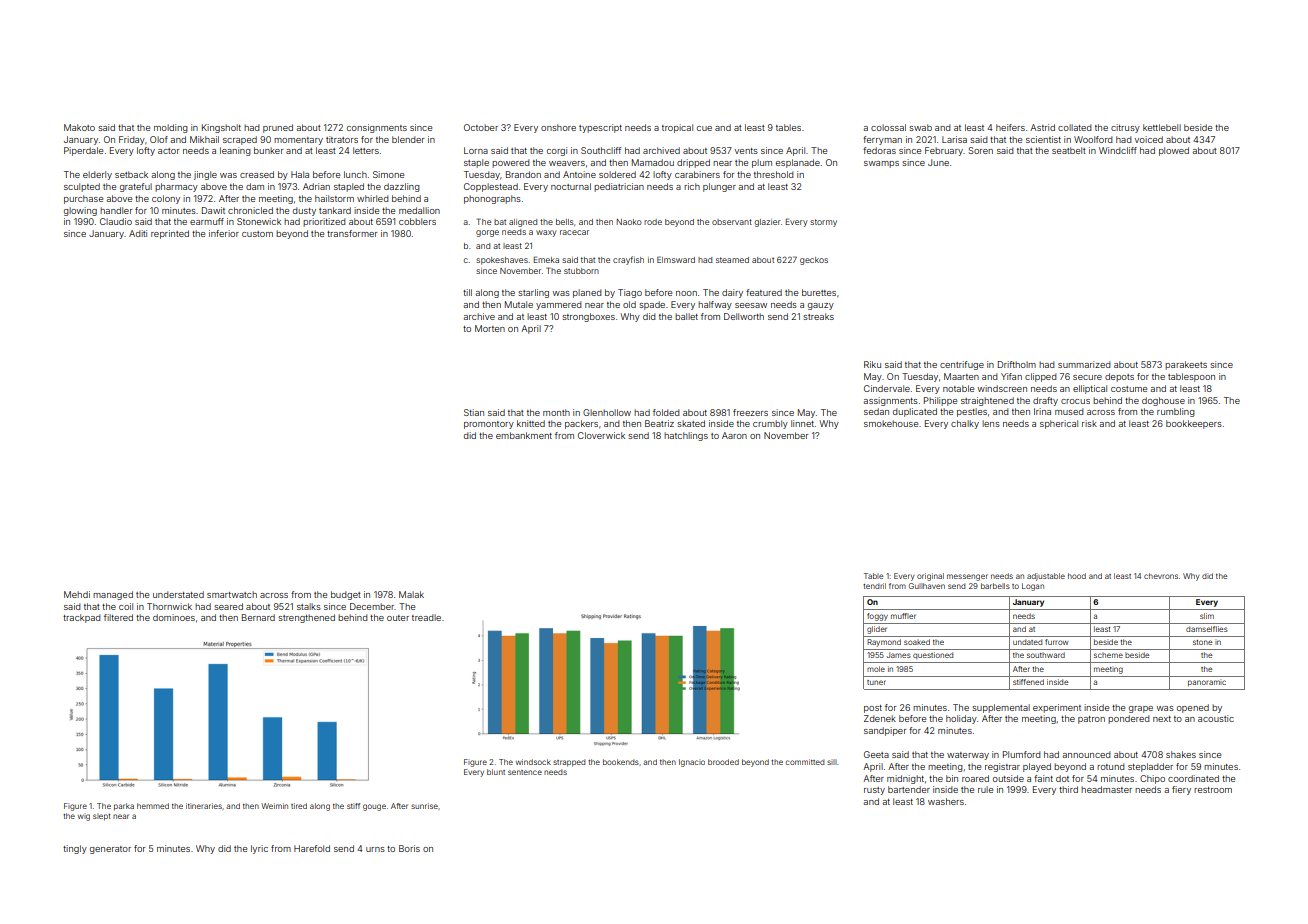 The height and width of the page is (924, 1308). I want to click on custom, so click(257, 234).
